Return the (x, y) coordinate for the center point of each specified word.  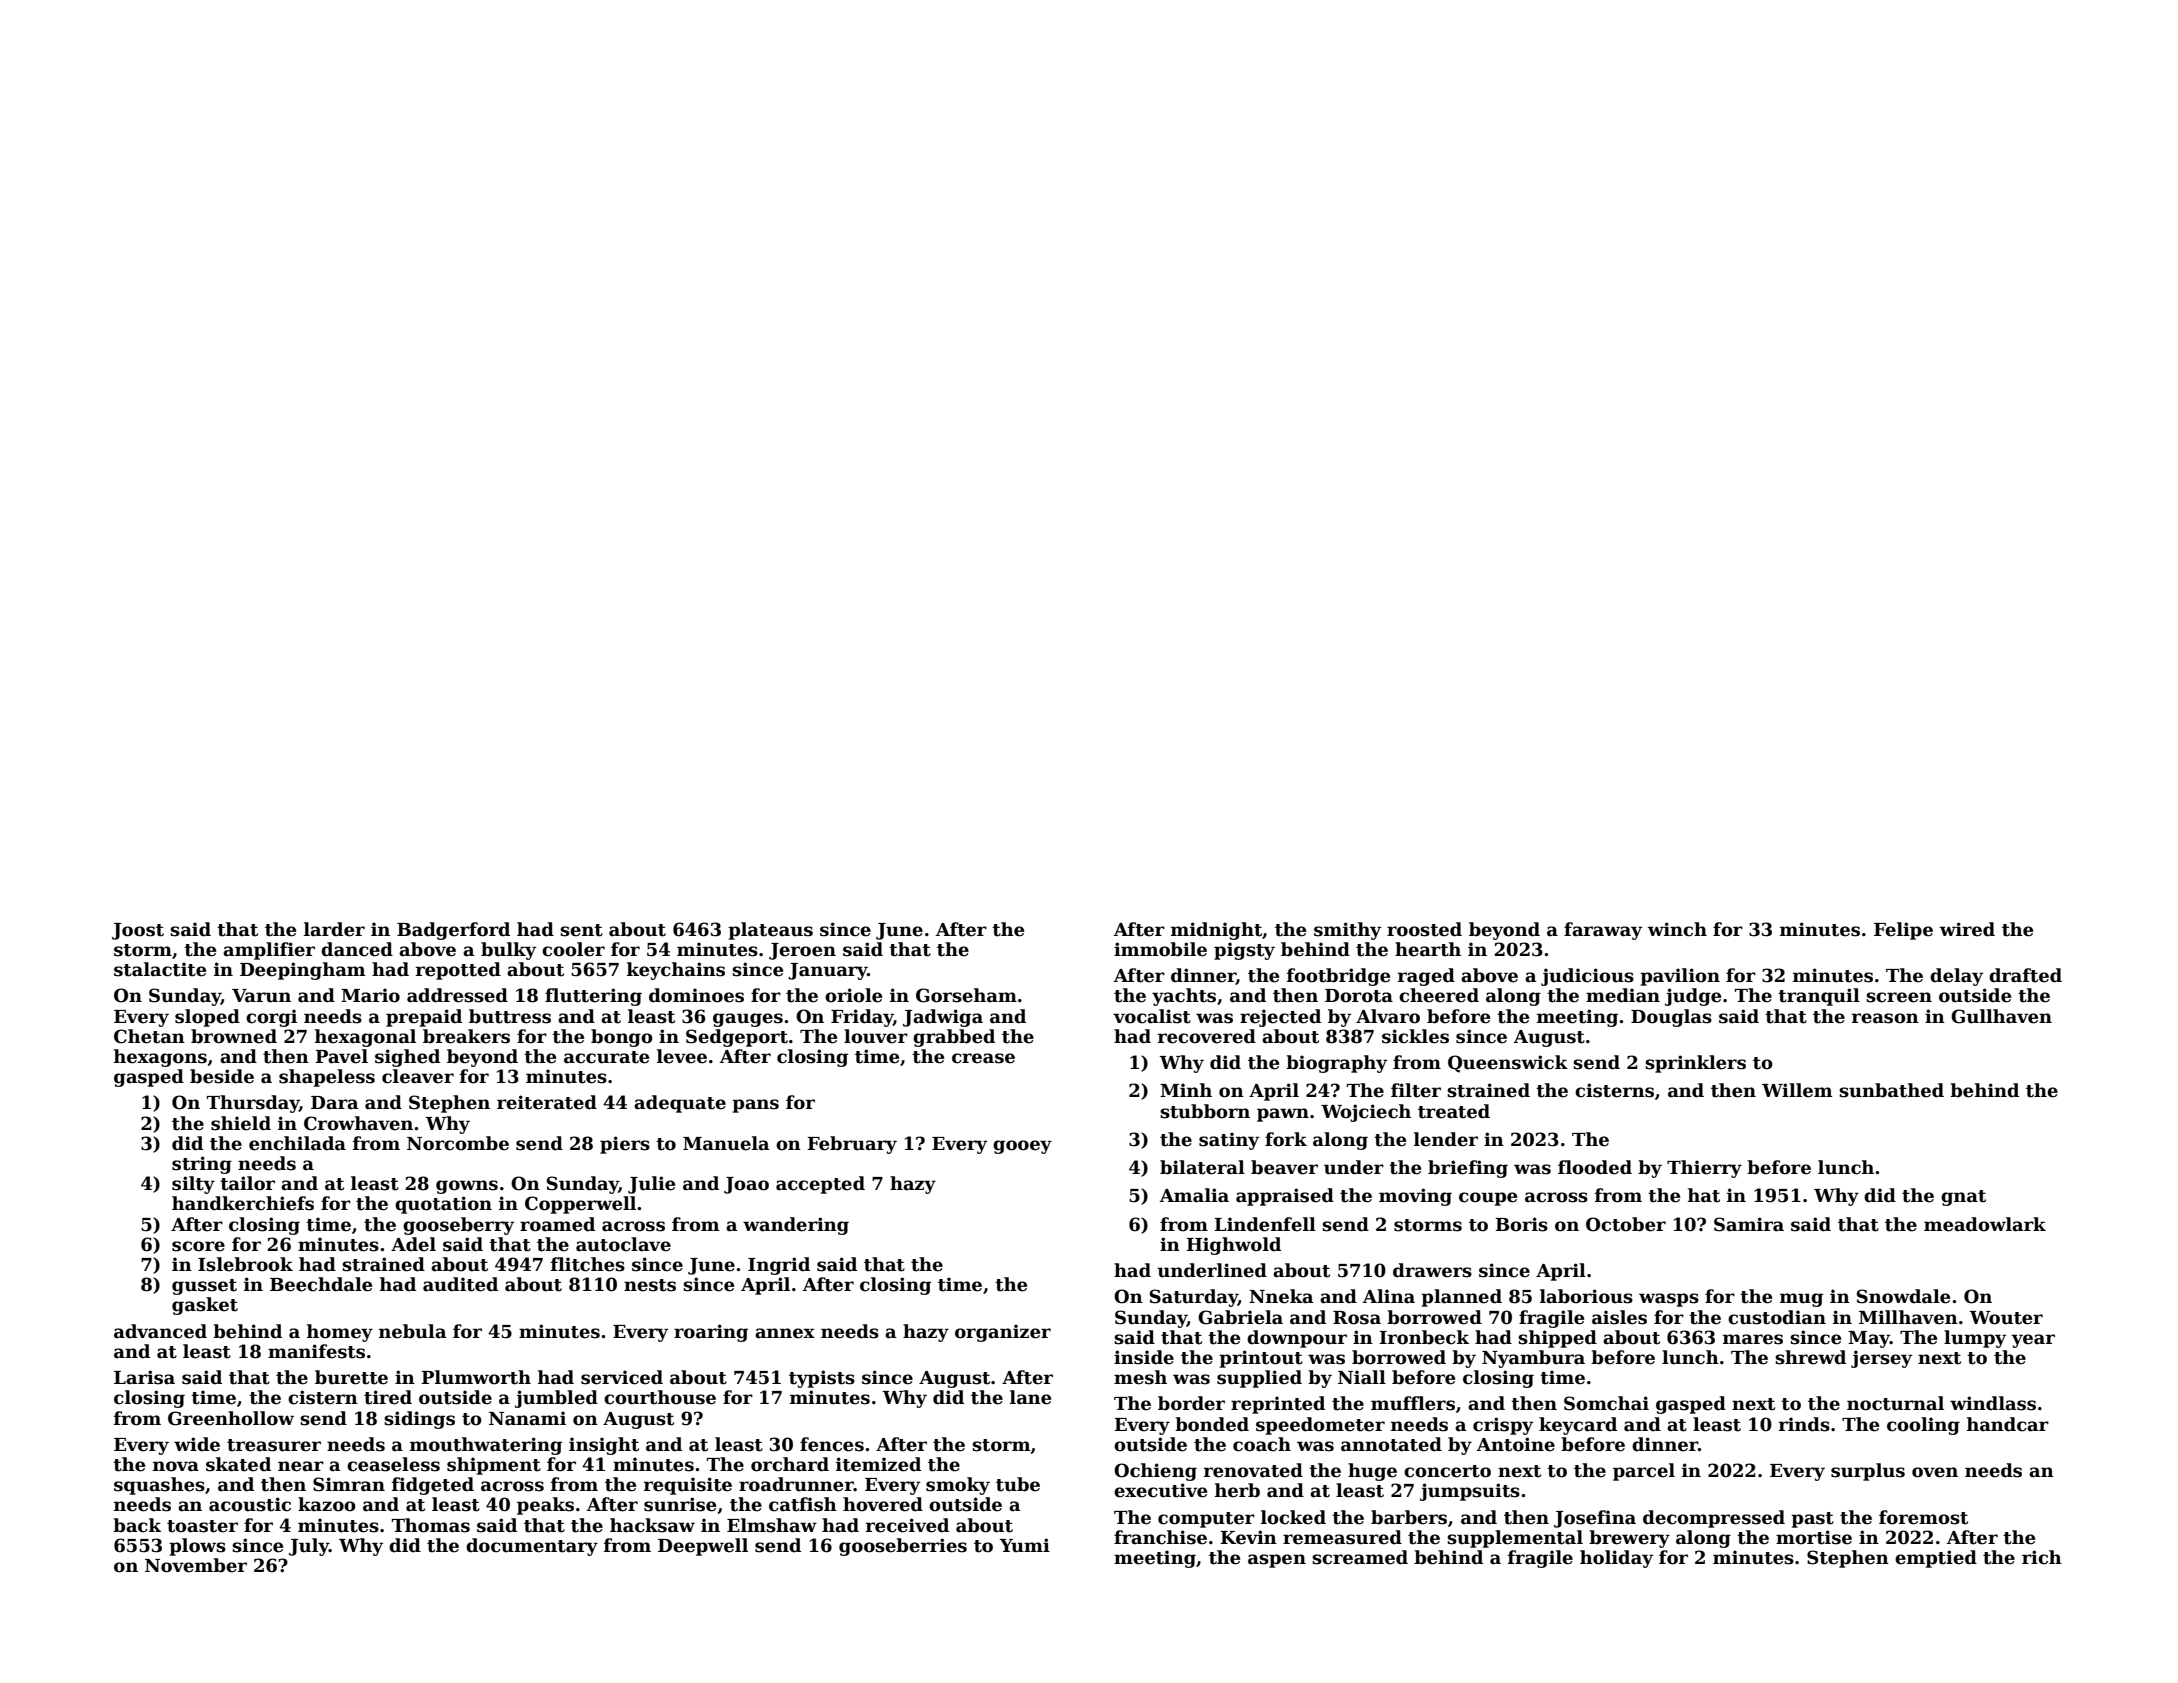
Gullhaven (2001, 1016)
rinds (1804, 1424)
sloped (207, 1018)
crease (983, 1058)
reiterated (547, 1102)
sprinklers (1695, 1064)
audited (460, 1284)
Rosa (1357, 1318)
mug (1801, 1300)
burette (351, 1377)
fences (832, 1444)
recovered (1207, 1036)
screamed (1360, 1557)
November (196, 1565)
